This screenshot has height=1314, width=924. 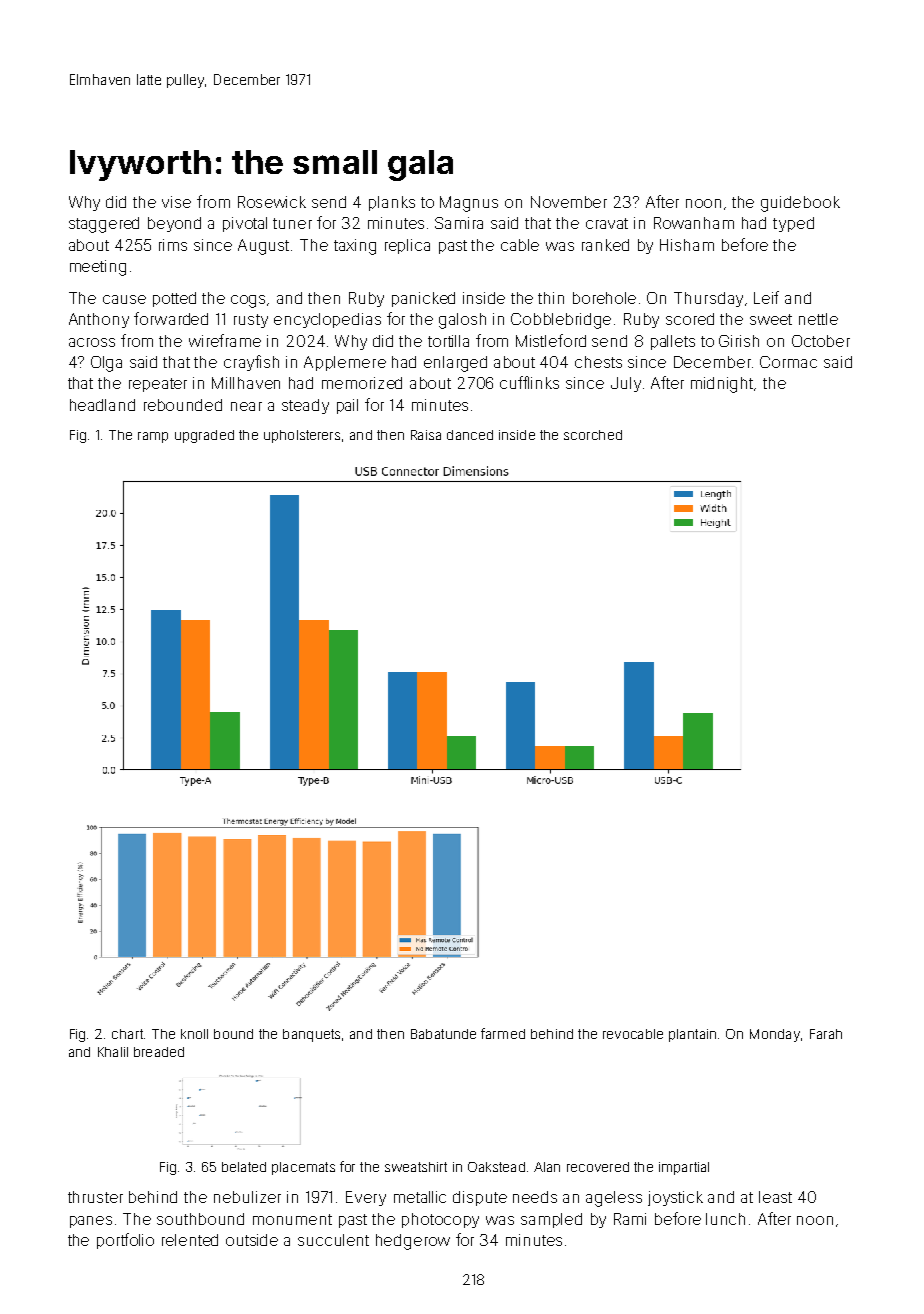 I want to click on guidebook, so click(x=800, y=204).
